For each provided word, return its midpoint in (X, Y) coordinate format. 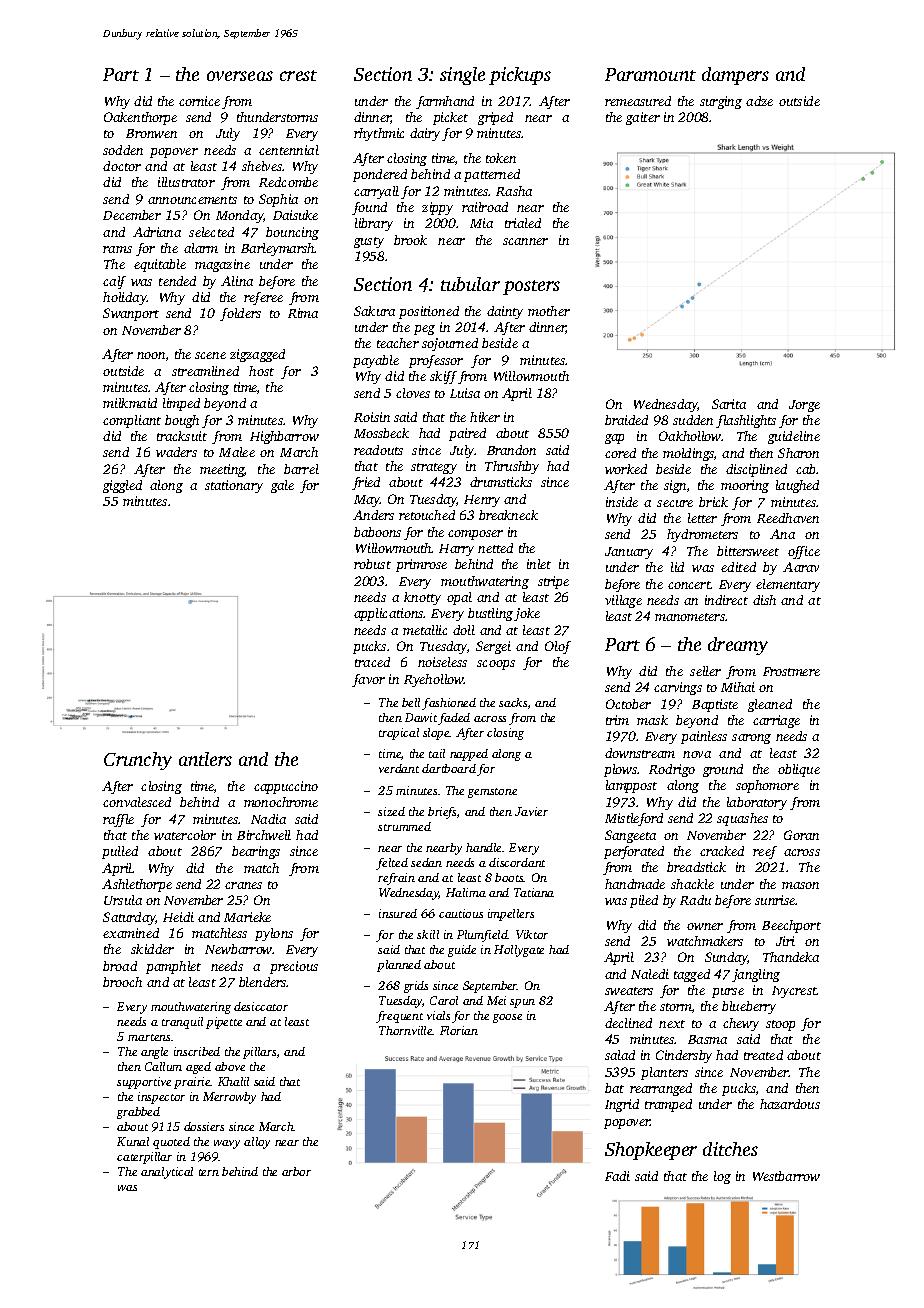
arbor (296, 1171)
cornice (199, 101)
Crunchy (138, 761)
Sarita (729, 404)
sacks (513, 702)
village (623, 601)
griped (495, 118)
